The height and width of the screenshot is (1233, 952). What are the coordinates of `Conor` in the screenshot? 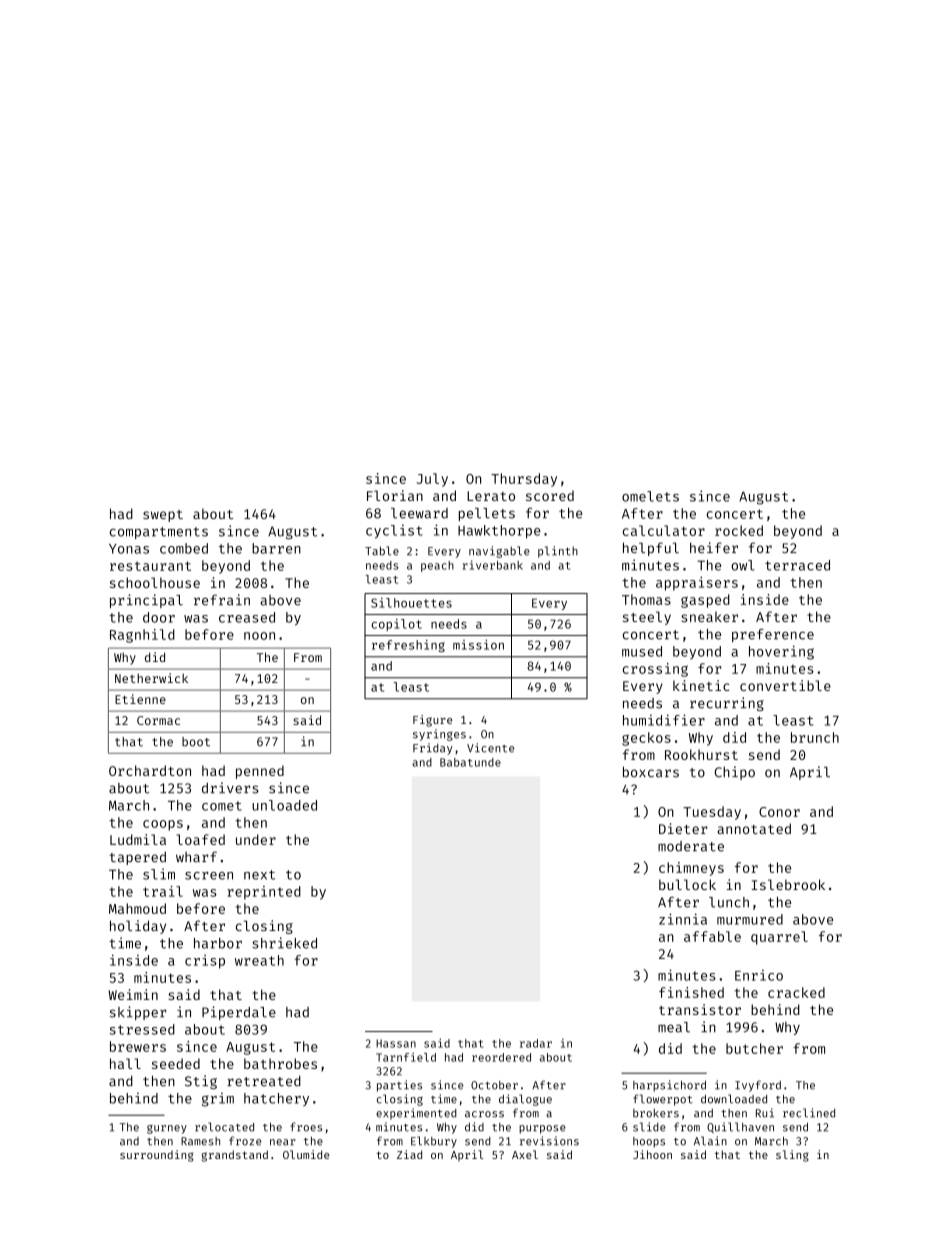 It's located at (779, 812).
